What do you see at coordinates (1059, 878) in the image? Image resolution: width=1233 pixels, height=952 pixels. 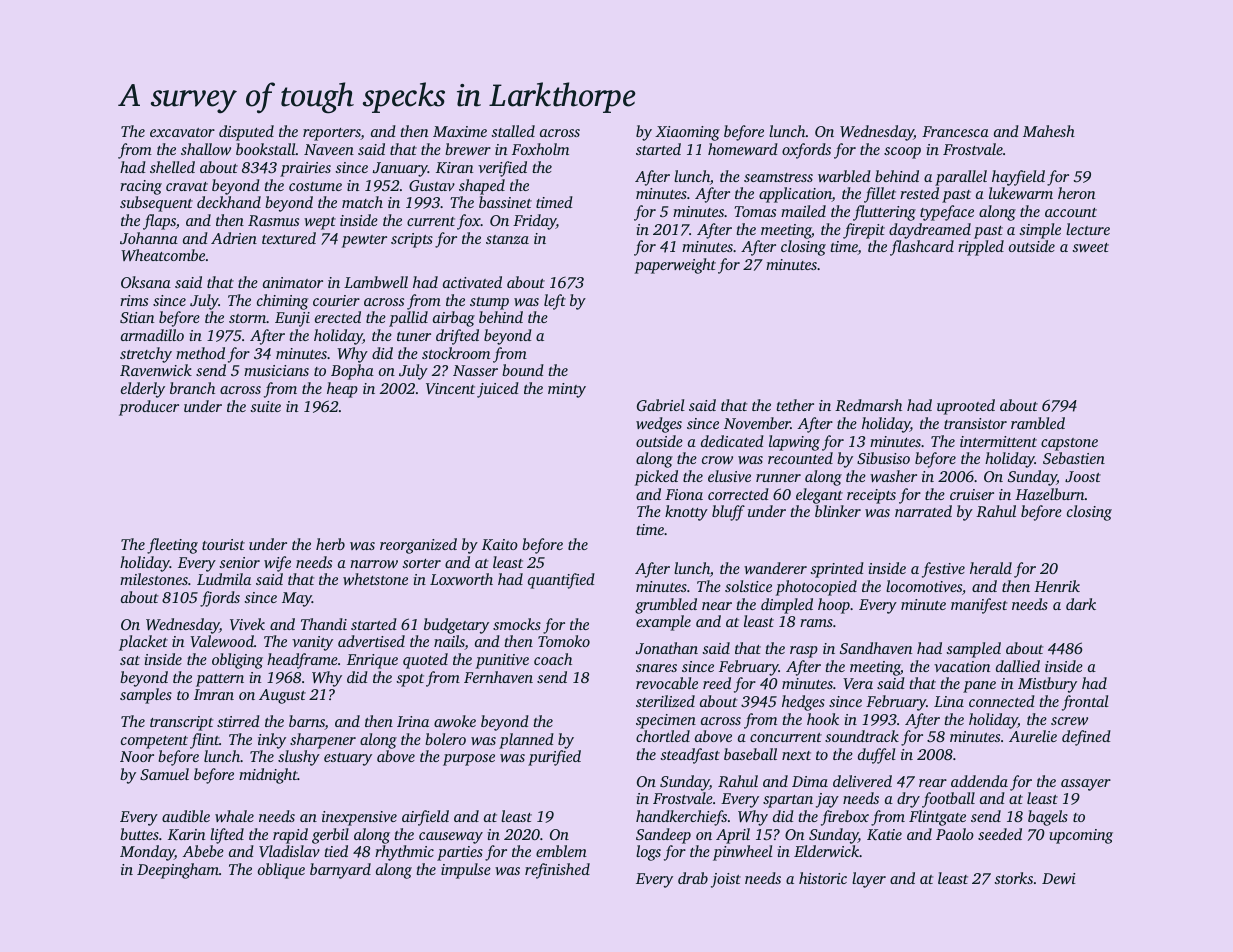 I see `Dewi` at bounding box center [1059, 878].
